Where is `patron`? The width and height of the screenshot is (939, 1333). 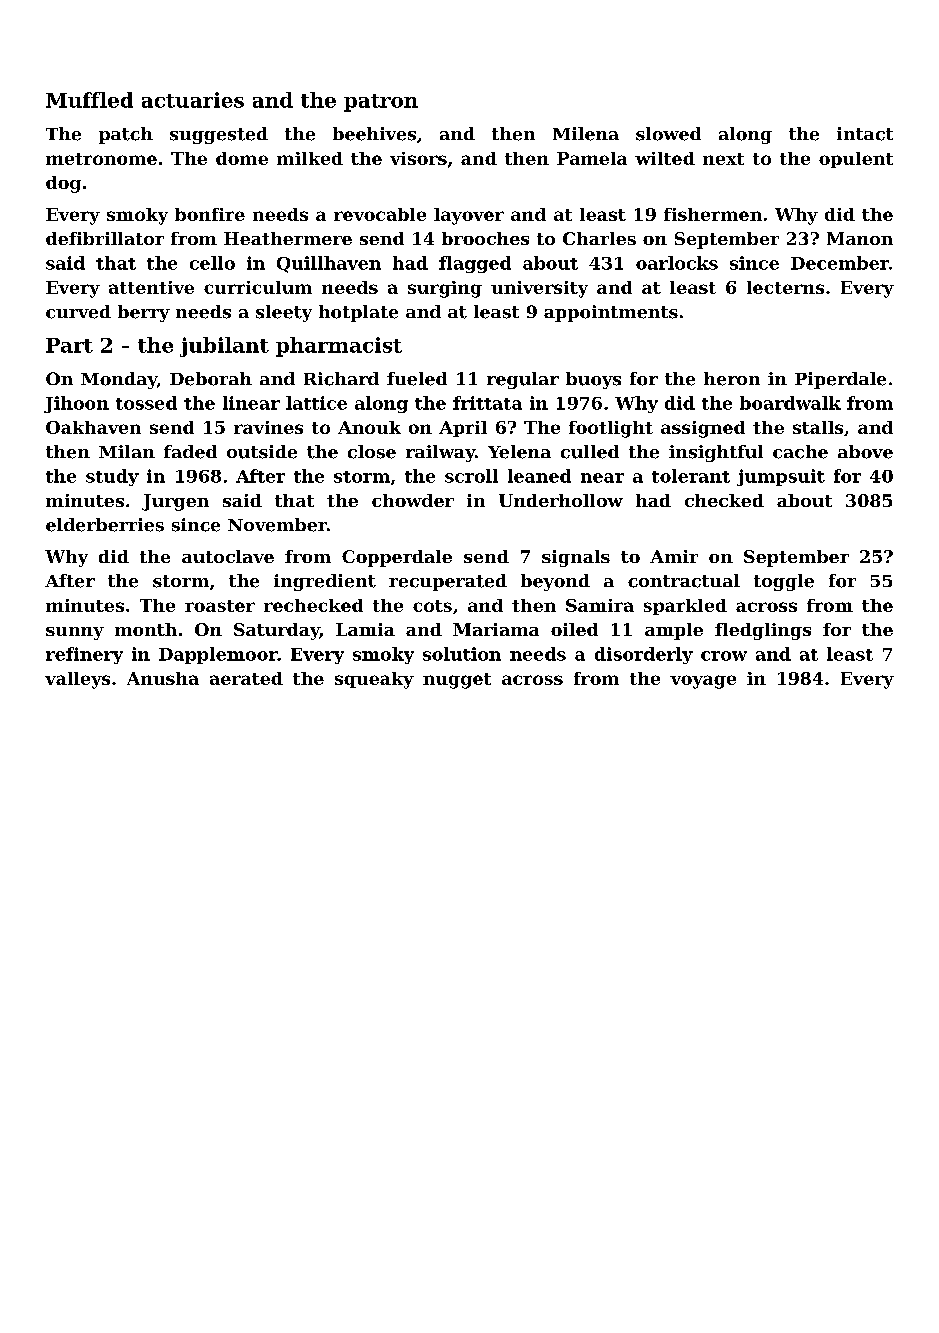
patron is located at coordinates (381, 103).
